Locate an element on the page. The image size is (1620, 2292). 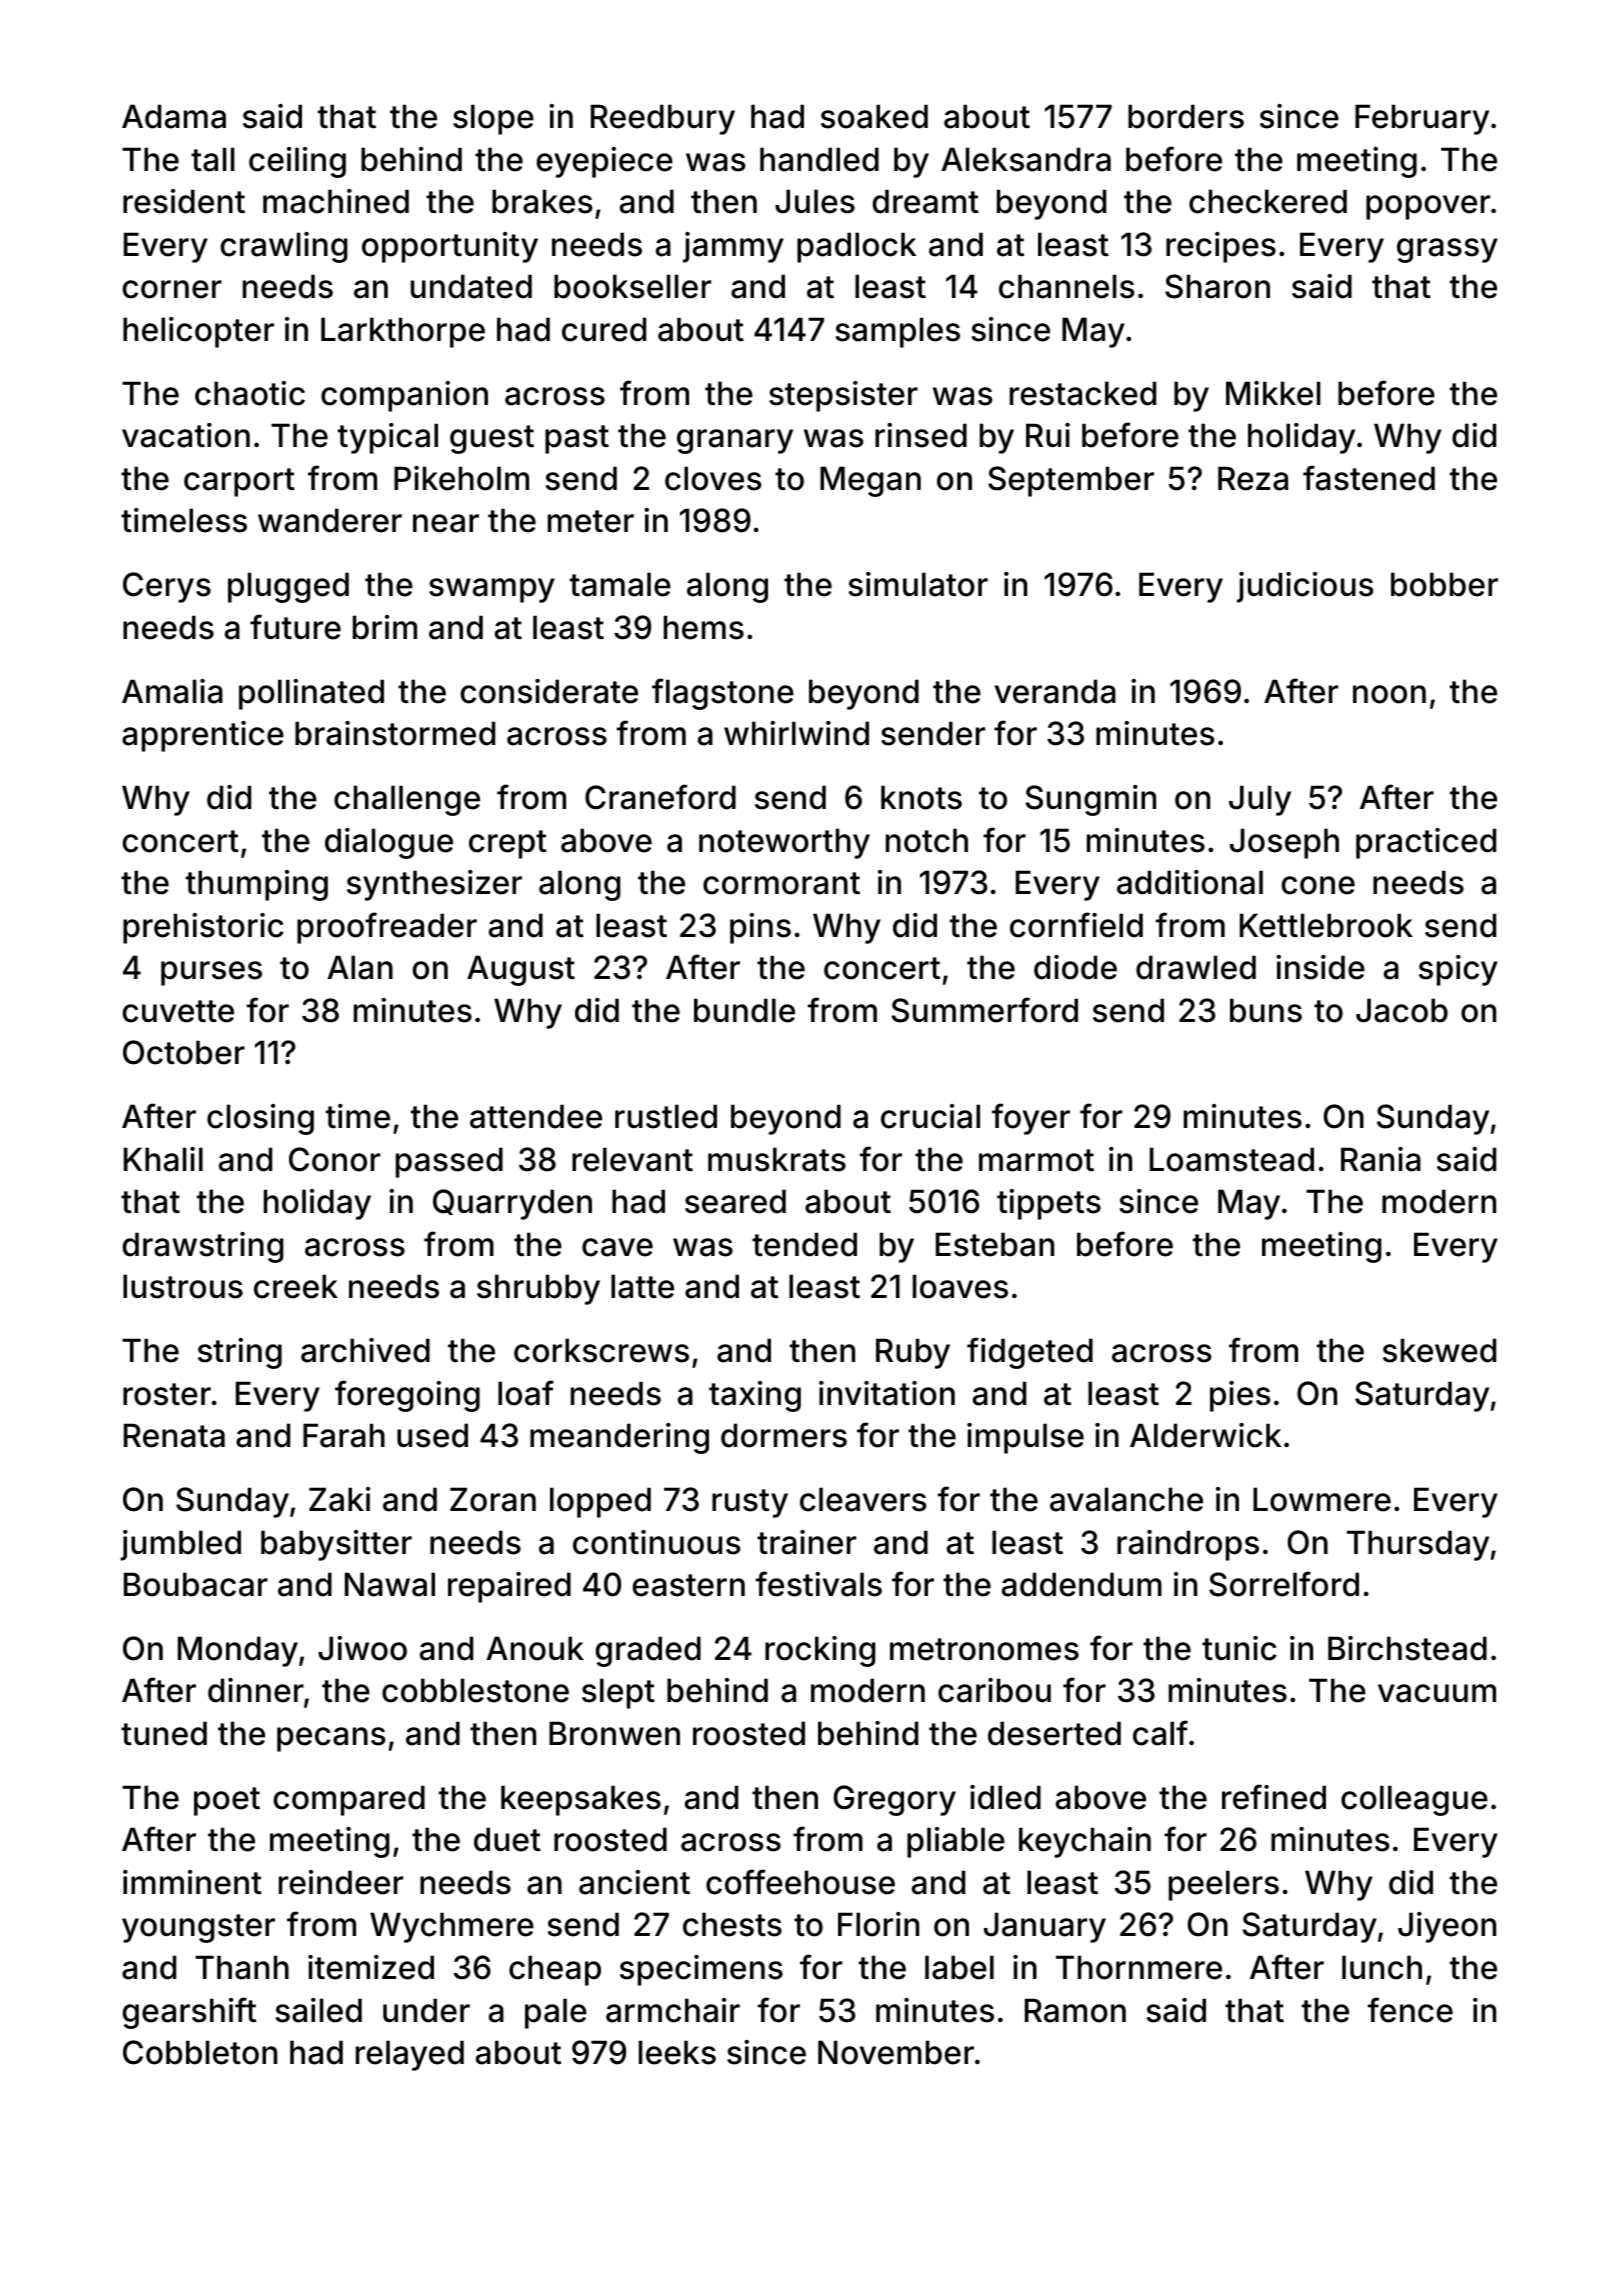
soaked is located at coordinates (874, 116).
